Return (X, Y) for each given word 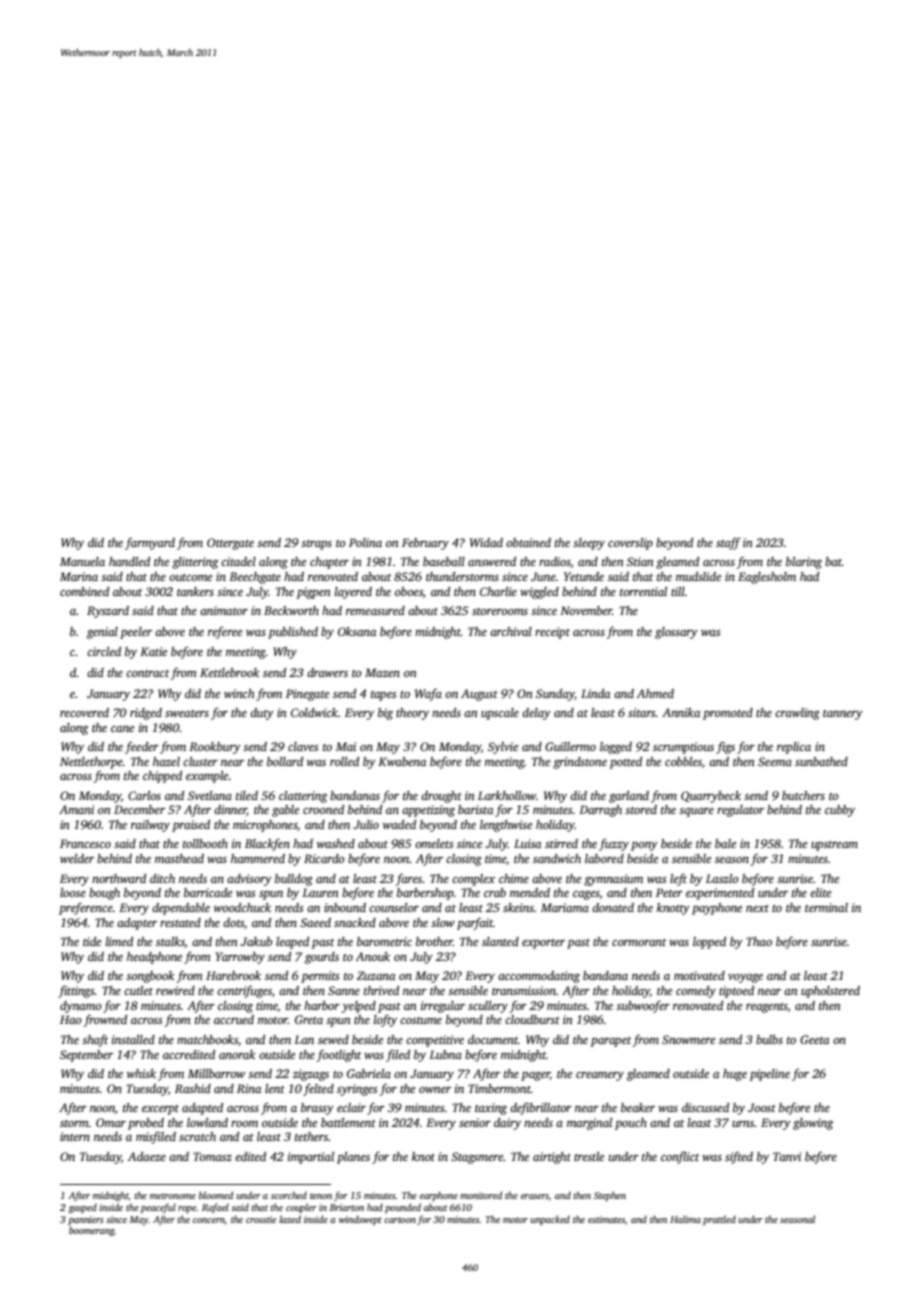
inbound (345, 907)
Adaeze (147, 1156)
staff (728, 543)
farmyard (150, 544)
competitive (435, 1041)
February (425, 544)
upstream (834, 846)
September (86, 1056)
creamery (600, 1076)
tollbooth (205, 843)
